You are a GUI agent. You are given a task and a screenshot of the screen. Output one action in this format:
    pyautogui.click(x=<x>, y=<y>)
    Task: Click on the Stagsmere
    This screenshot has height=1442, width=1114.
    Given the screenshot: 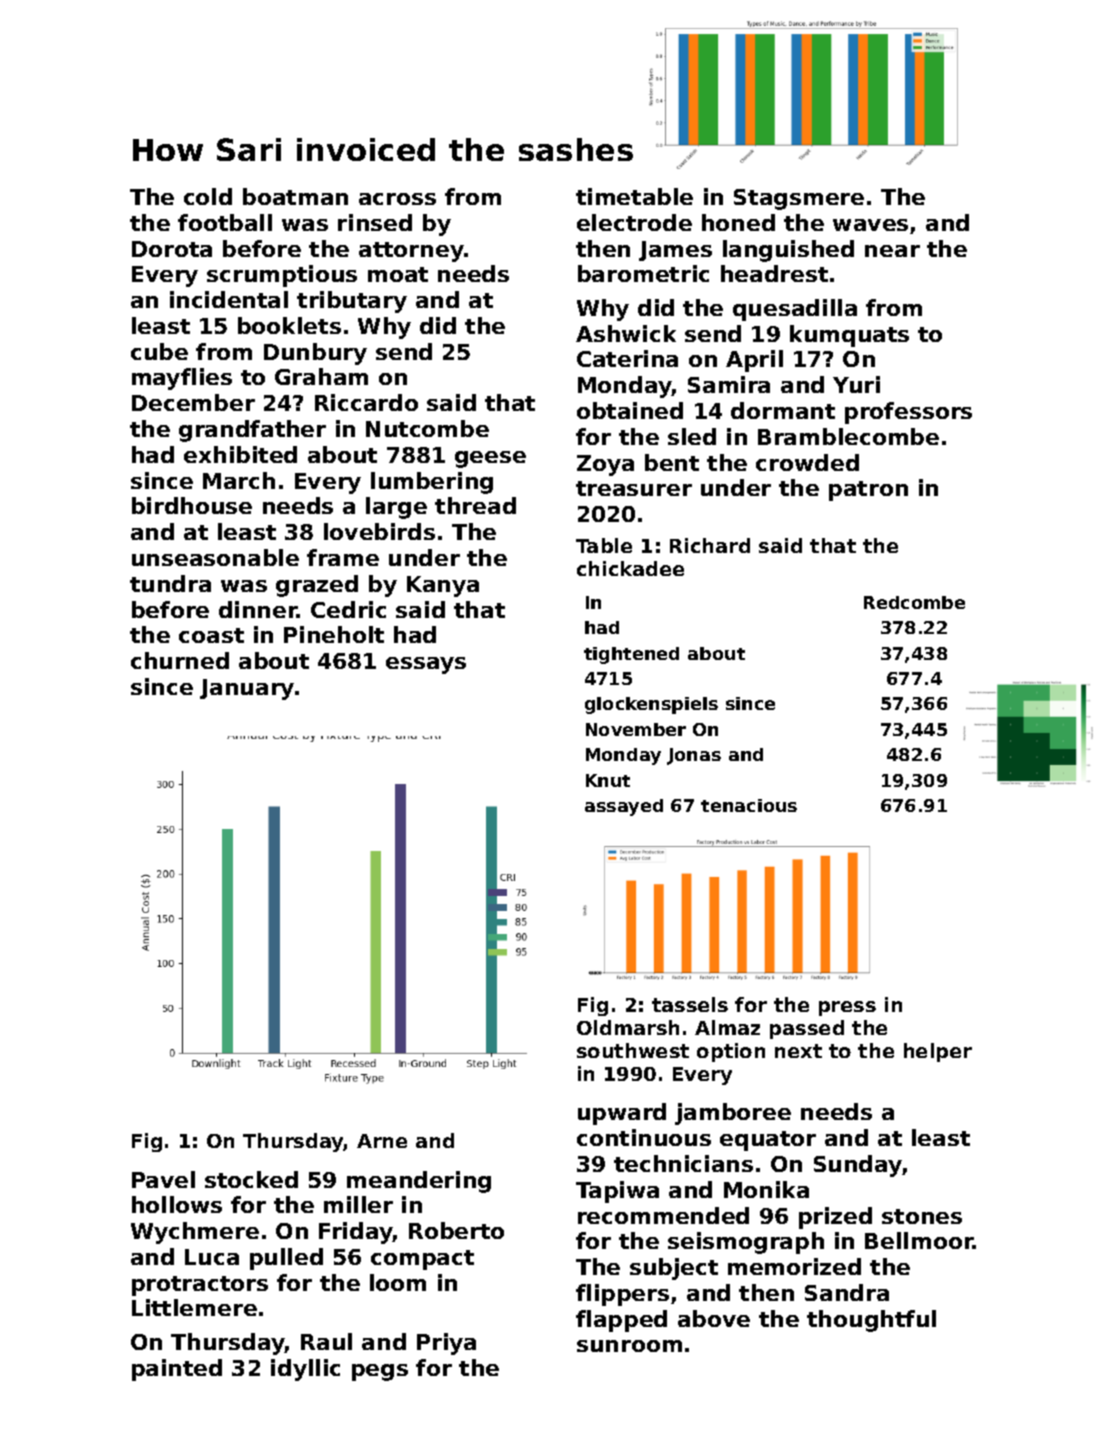 What is the action you would take?
    pyautogui.click(x=799, y=199)
